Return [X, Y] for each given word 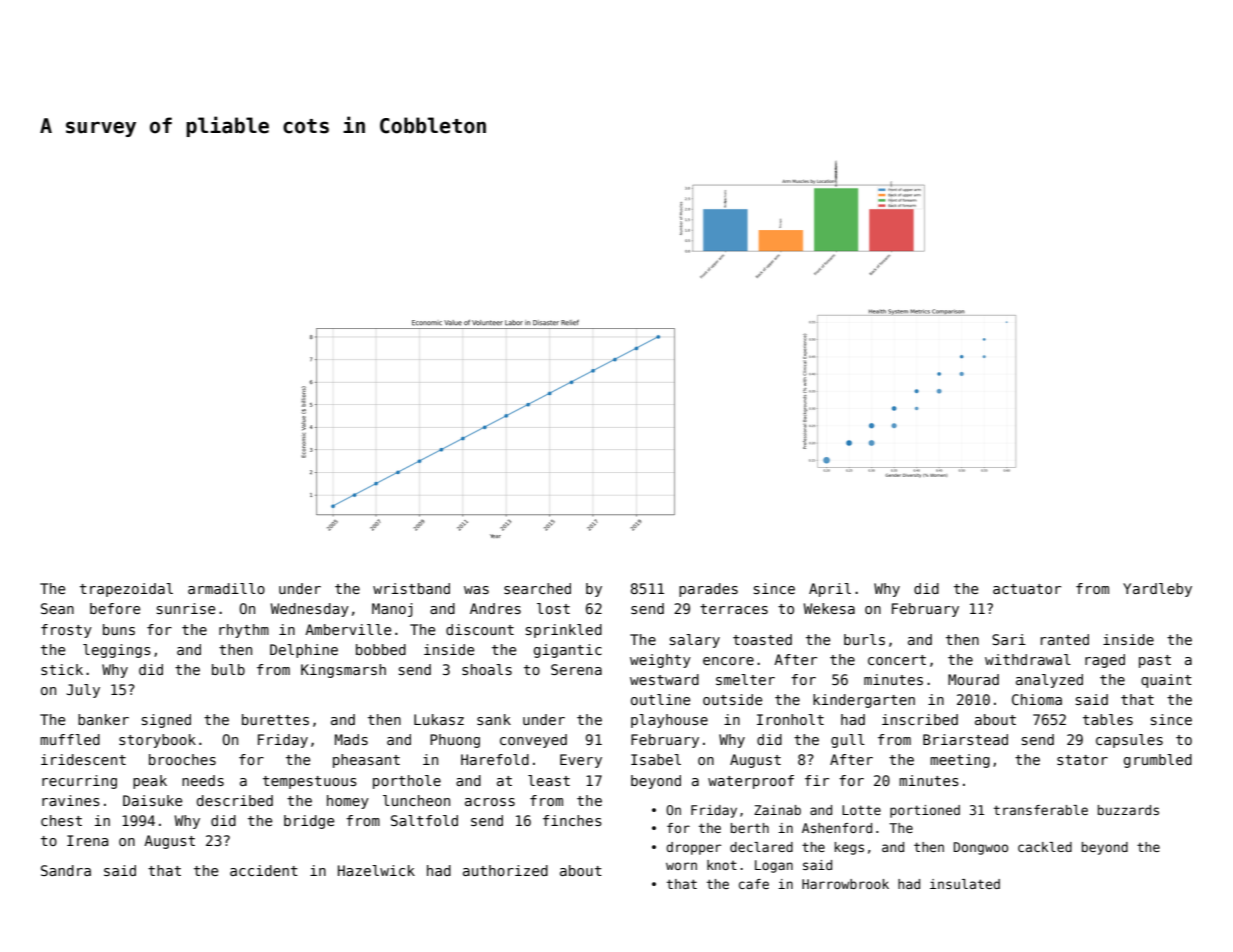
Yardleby [1157, 590]
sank [494, 719]
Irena [87, 840]
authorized [505, 870]
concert [897, 660]
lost [553, 608]
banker [103, 719]
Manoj [392, 610]
